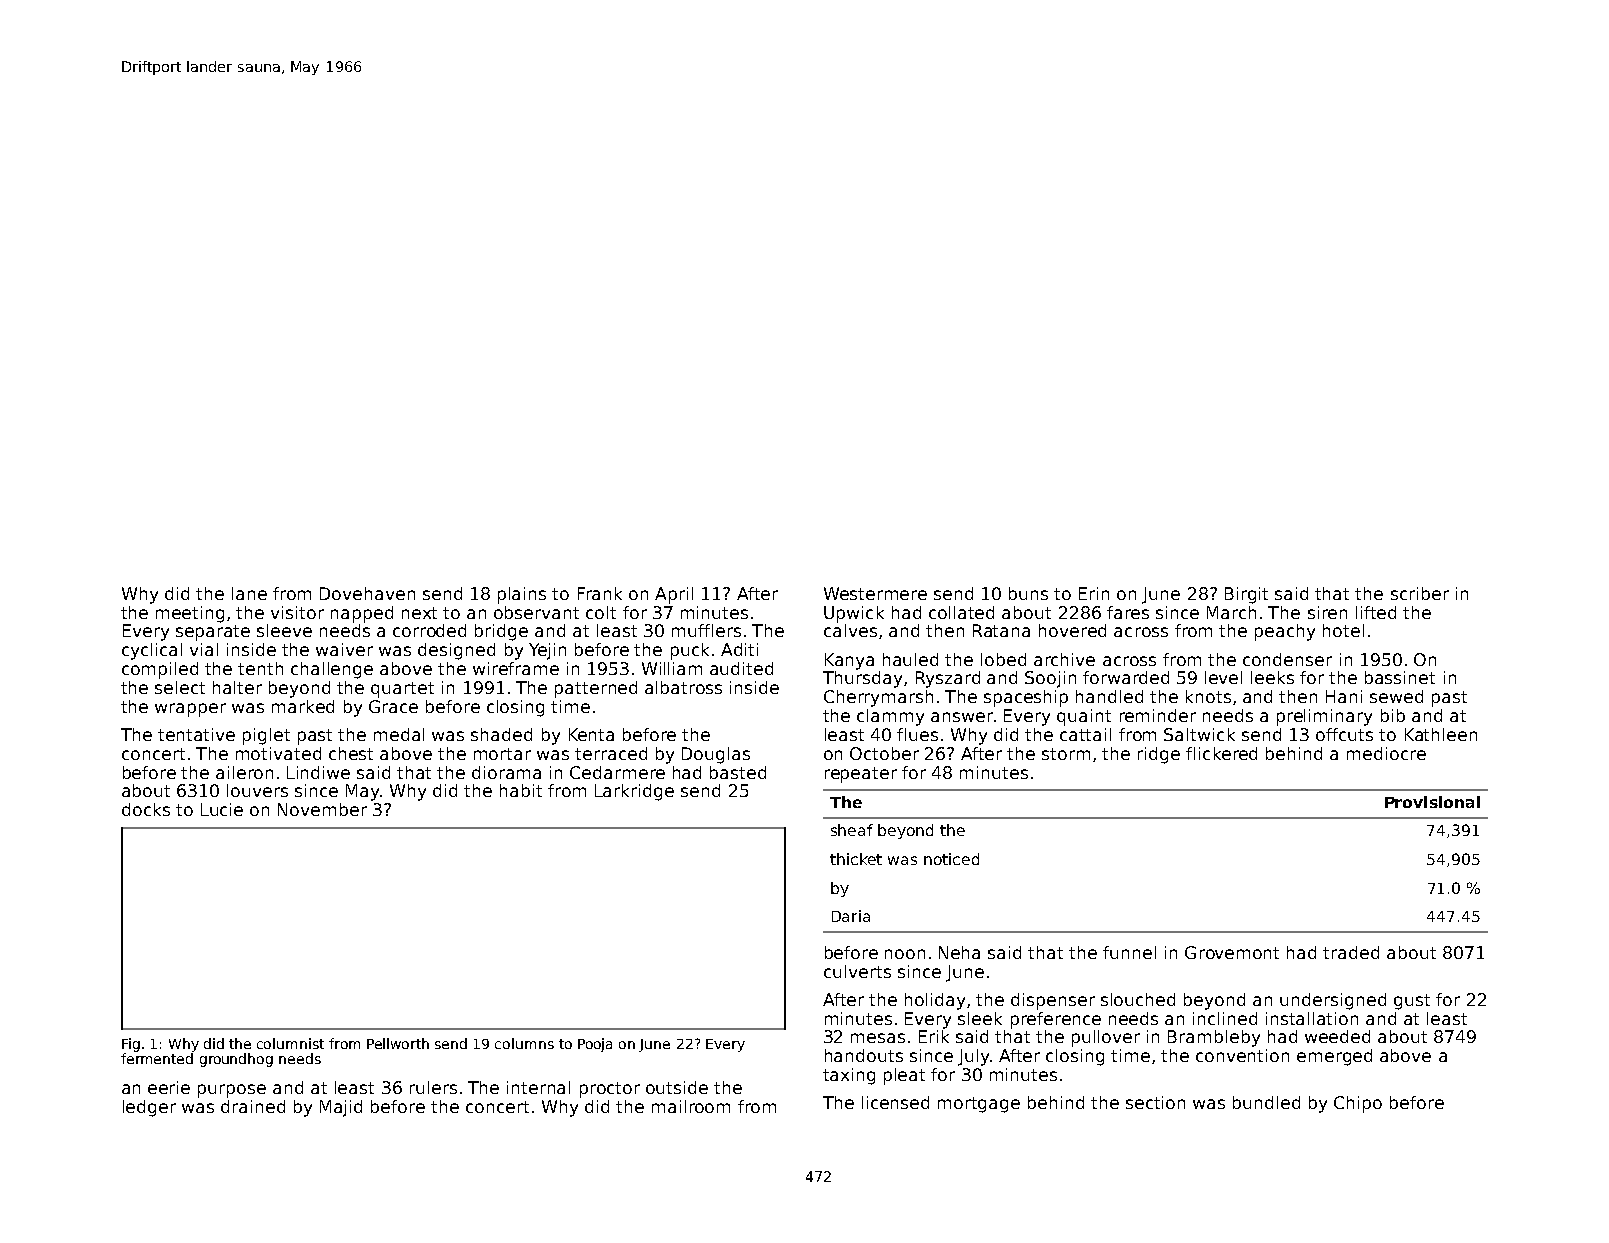 The width and height of the image is (1609, 1243). Describe the element at coordinates (959, 952) in the image. I see `Neha` at that location.
